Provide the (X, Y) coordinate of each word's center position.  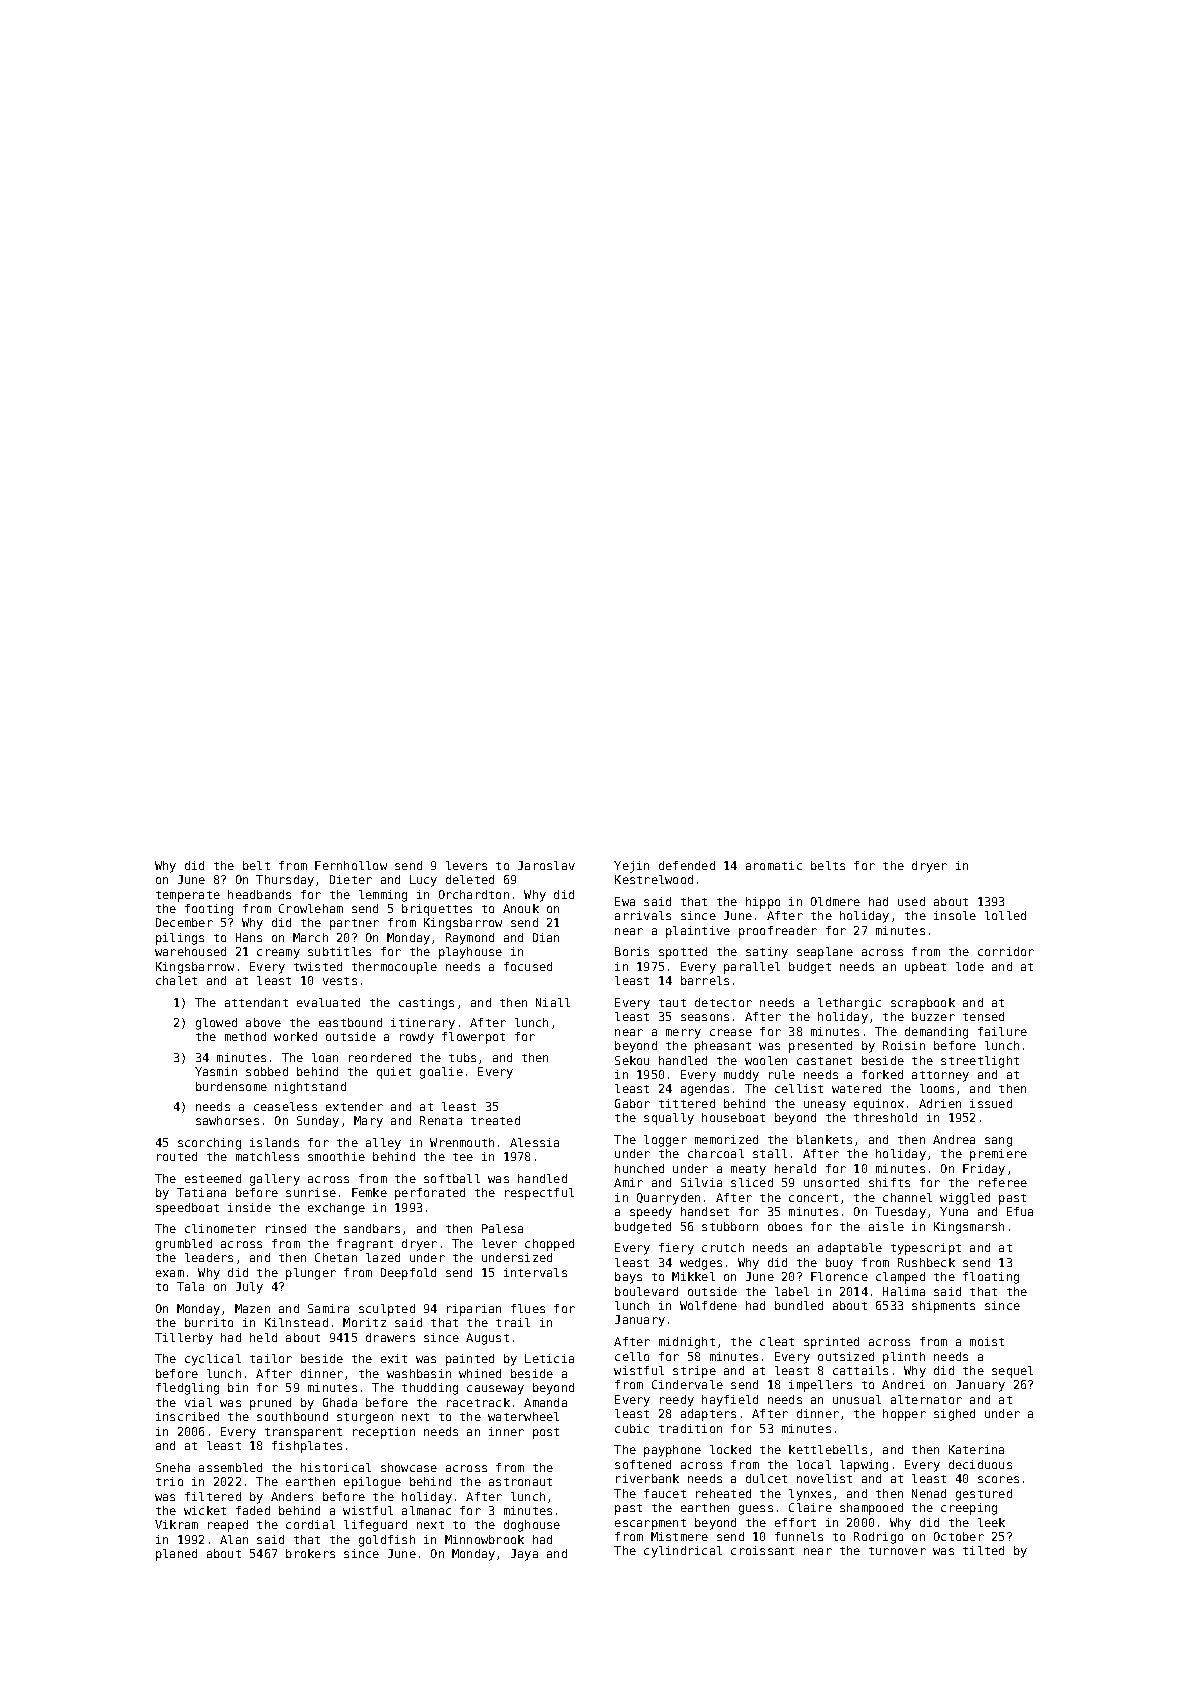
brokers (310, 1553)
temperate (188, 896)
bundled (799, 1305)
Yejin (631, 867)
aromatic (774, 865)
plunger (311, 1274)
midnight (687, 1343)
